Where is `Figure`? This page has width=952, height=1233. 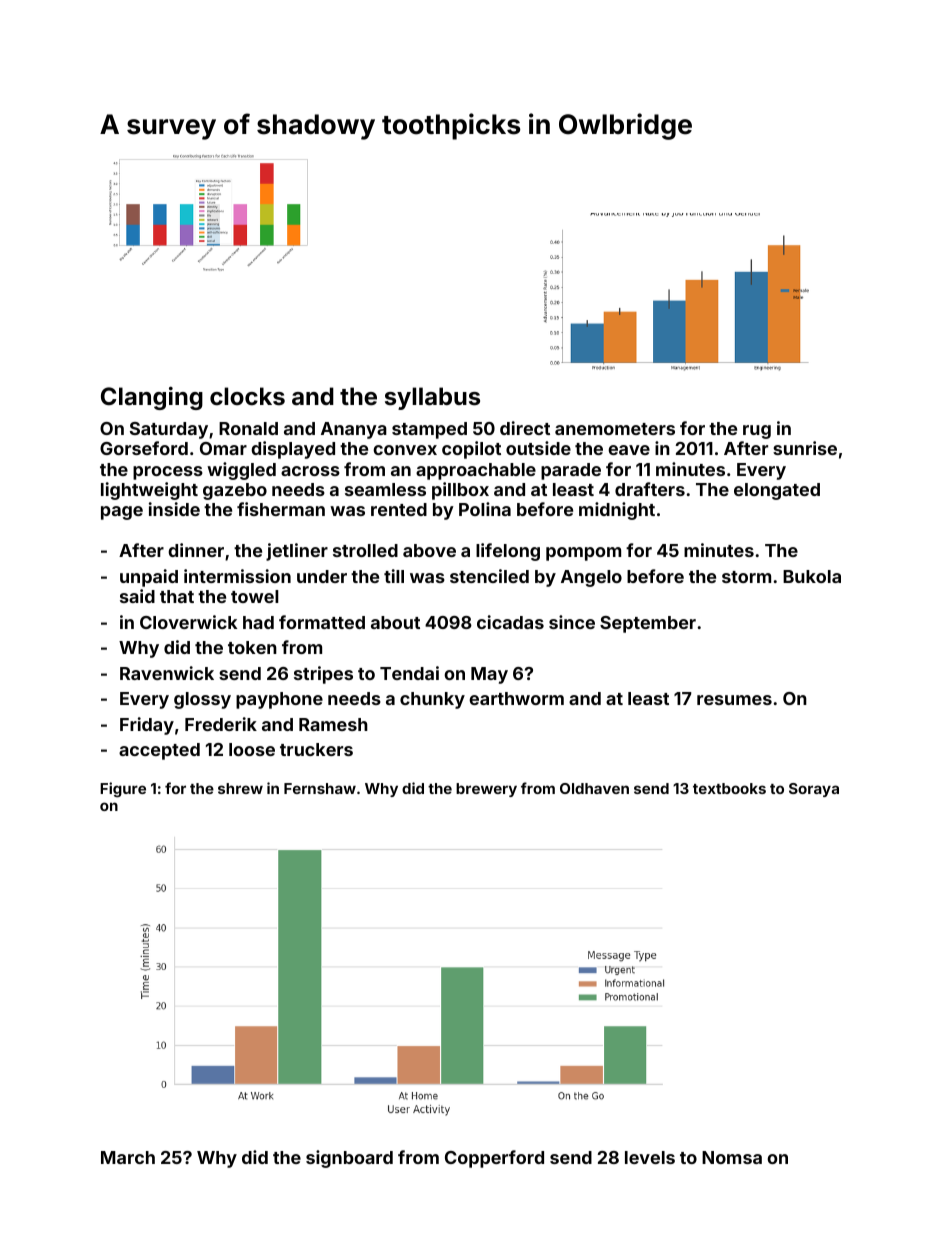
Figure is located at coordinates (123, 789).
